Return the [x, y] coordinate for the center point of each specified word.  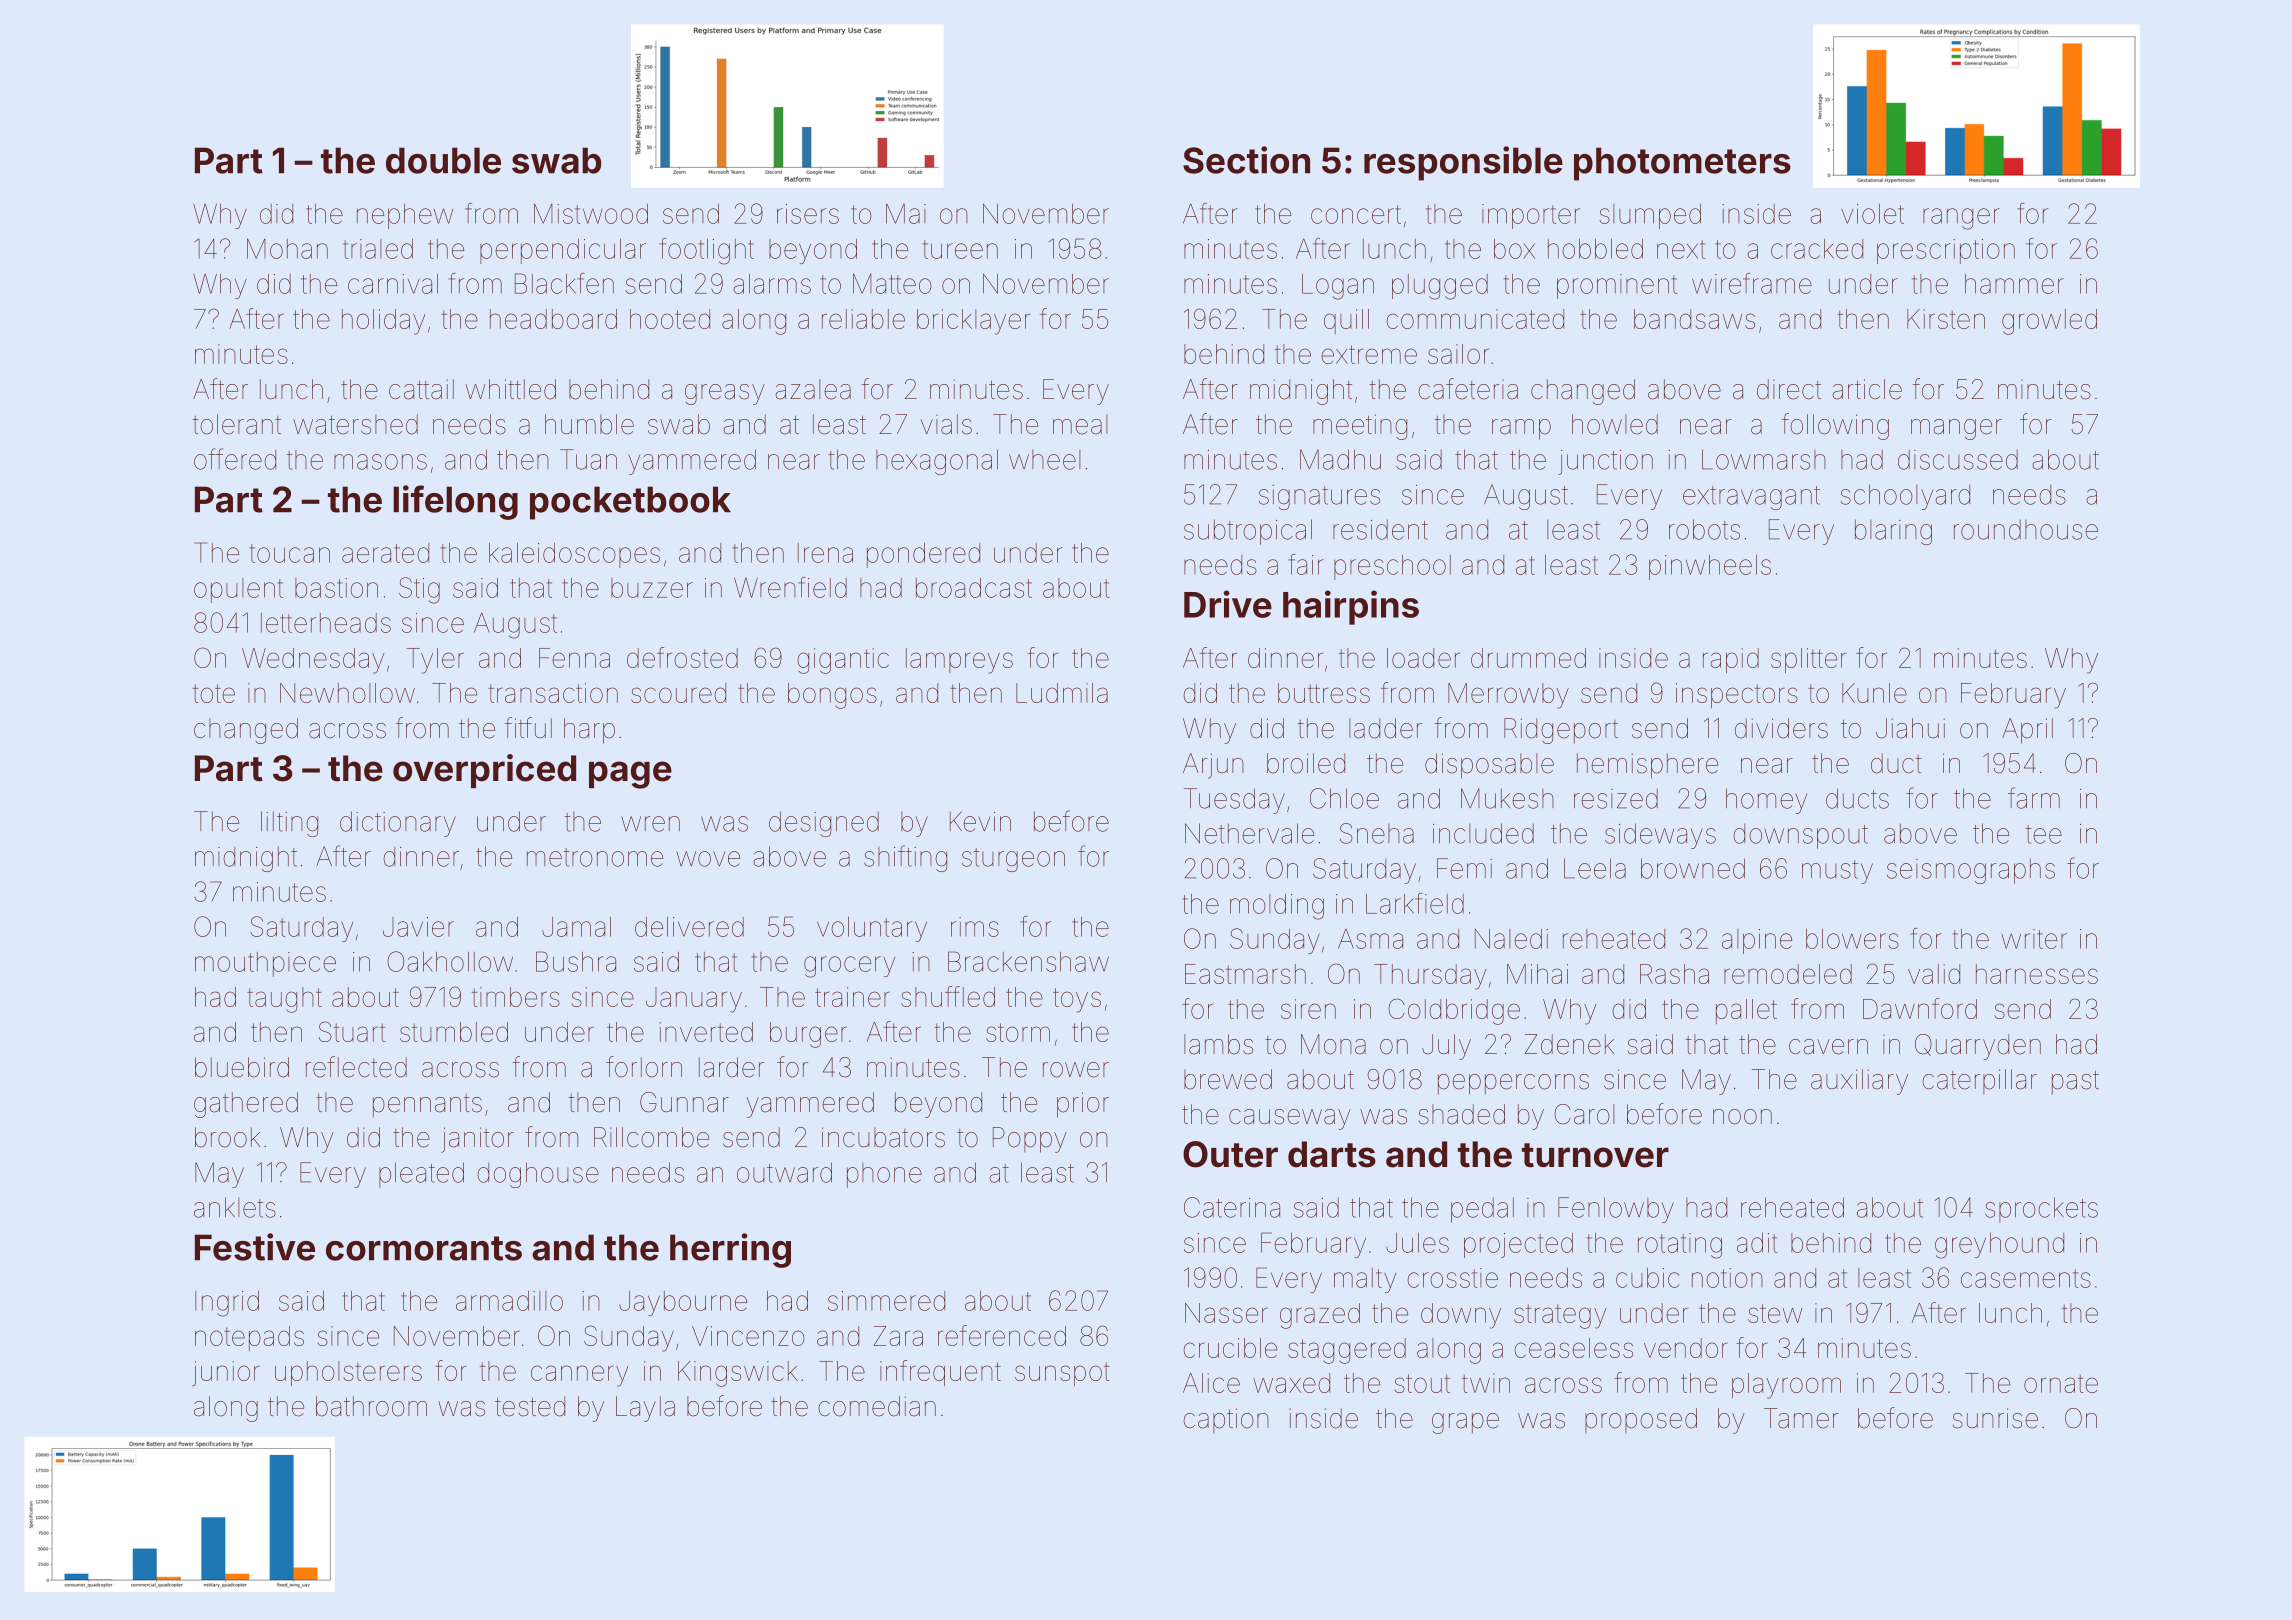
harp [589, 731]
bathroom [371, 1406]
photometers [1682, 164]
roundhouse [2026, 530]
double [443, 160]
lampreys [959, 661]
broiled [1306, 763]
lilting [289, 824]
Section [1246, 160]
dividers [1781, 728]
